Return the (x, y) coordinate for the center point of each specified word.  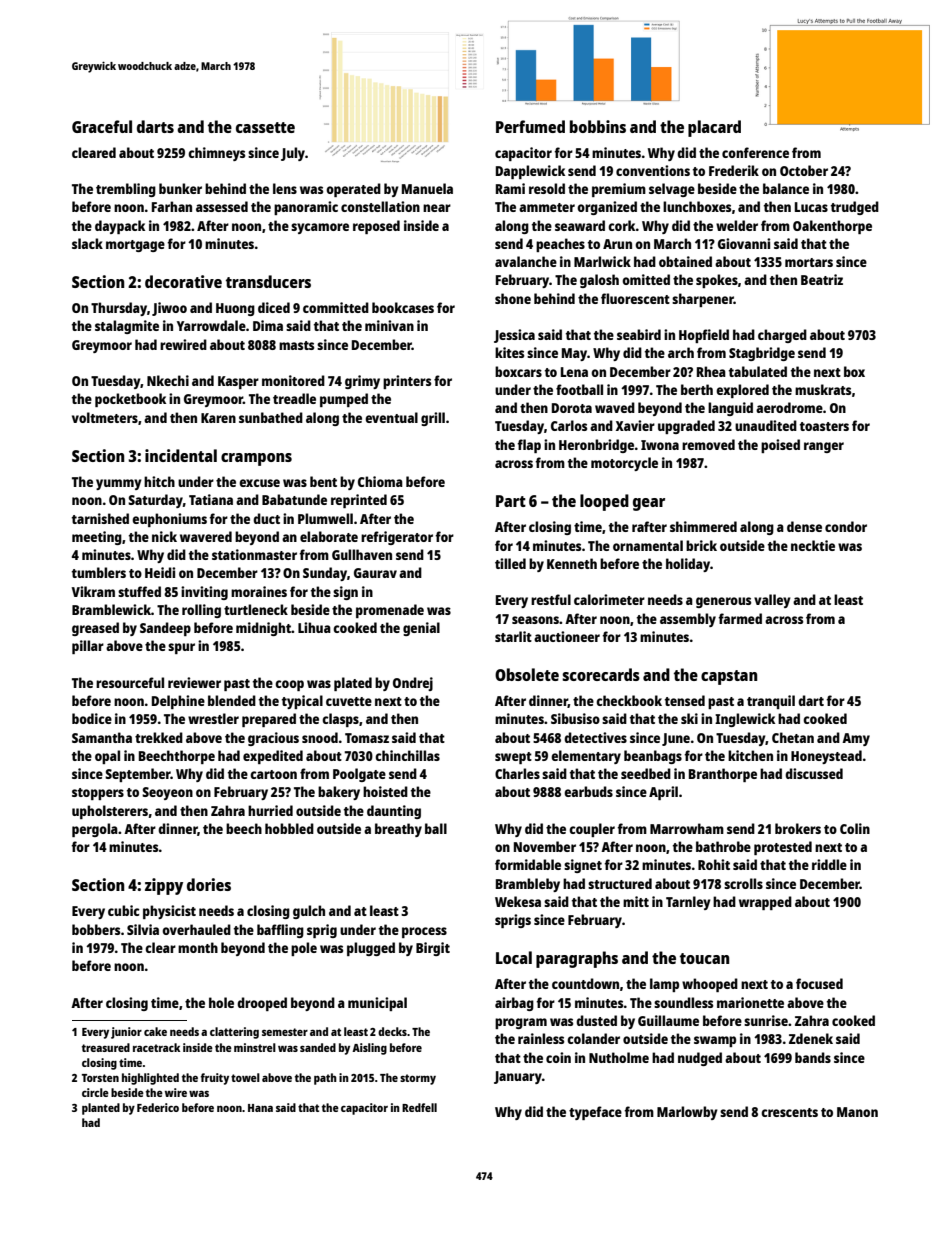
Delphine (178, 702)
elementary (586, 757)
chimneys (216, 154)
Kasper (238, 382)
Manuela (427, 188)
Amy (856, 739)
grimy (362, 382)
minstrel (255, 1047)
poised (780, 446)
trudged (855, 208)
